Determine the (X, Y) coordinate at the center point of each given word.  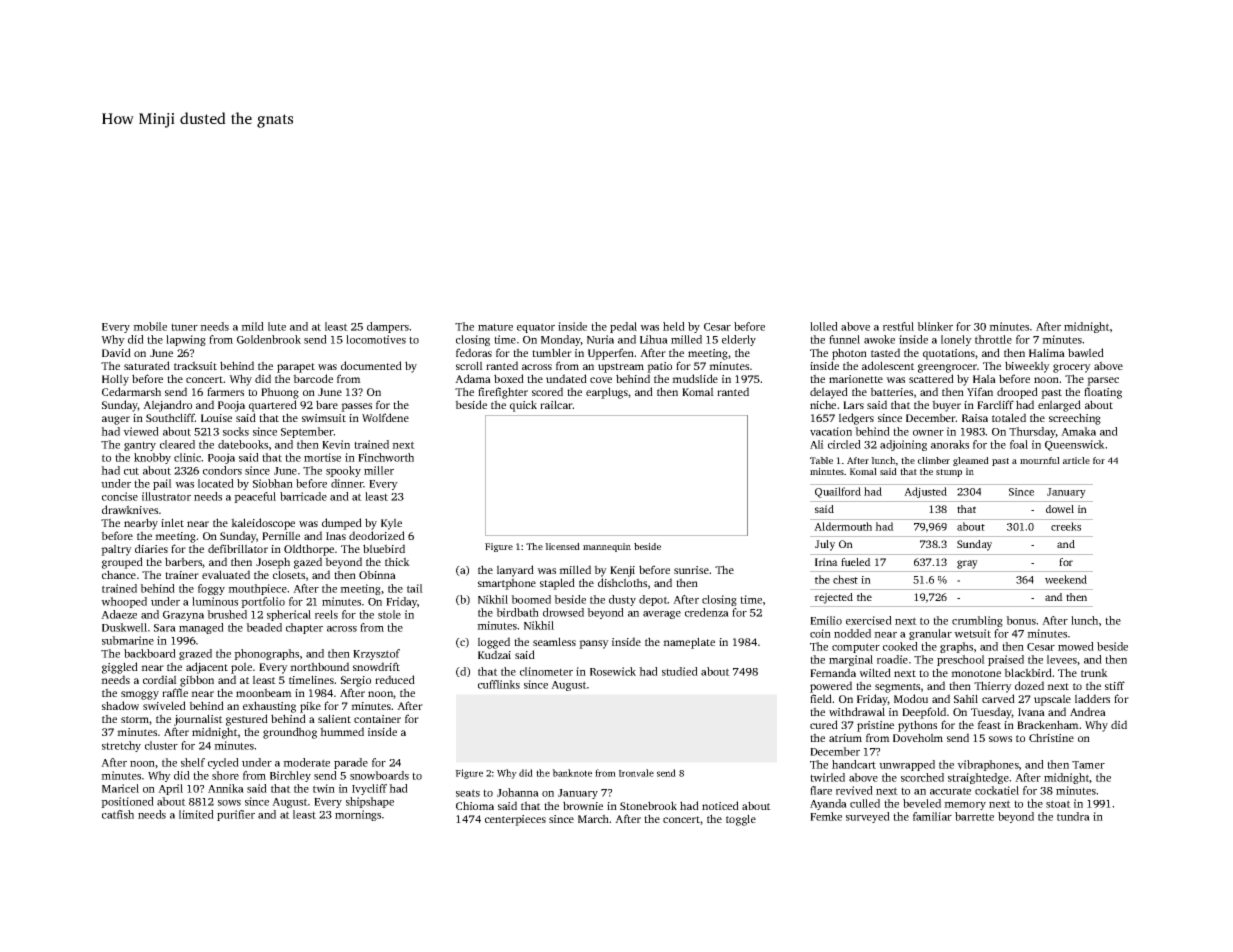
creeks (1066, 526)
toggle (741, 820)
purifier (236, 815)
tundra (1073, 816)
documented (371, 365)
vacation (831, 431)
